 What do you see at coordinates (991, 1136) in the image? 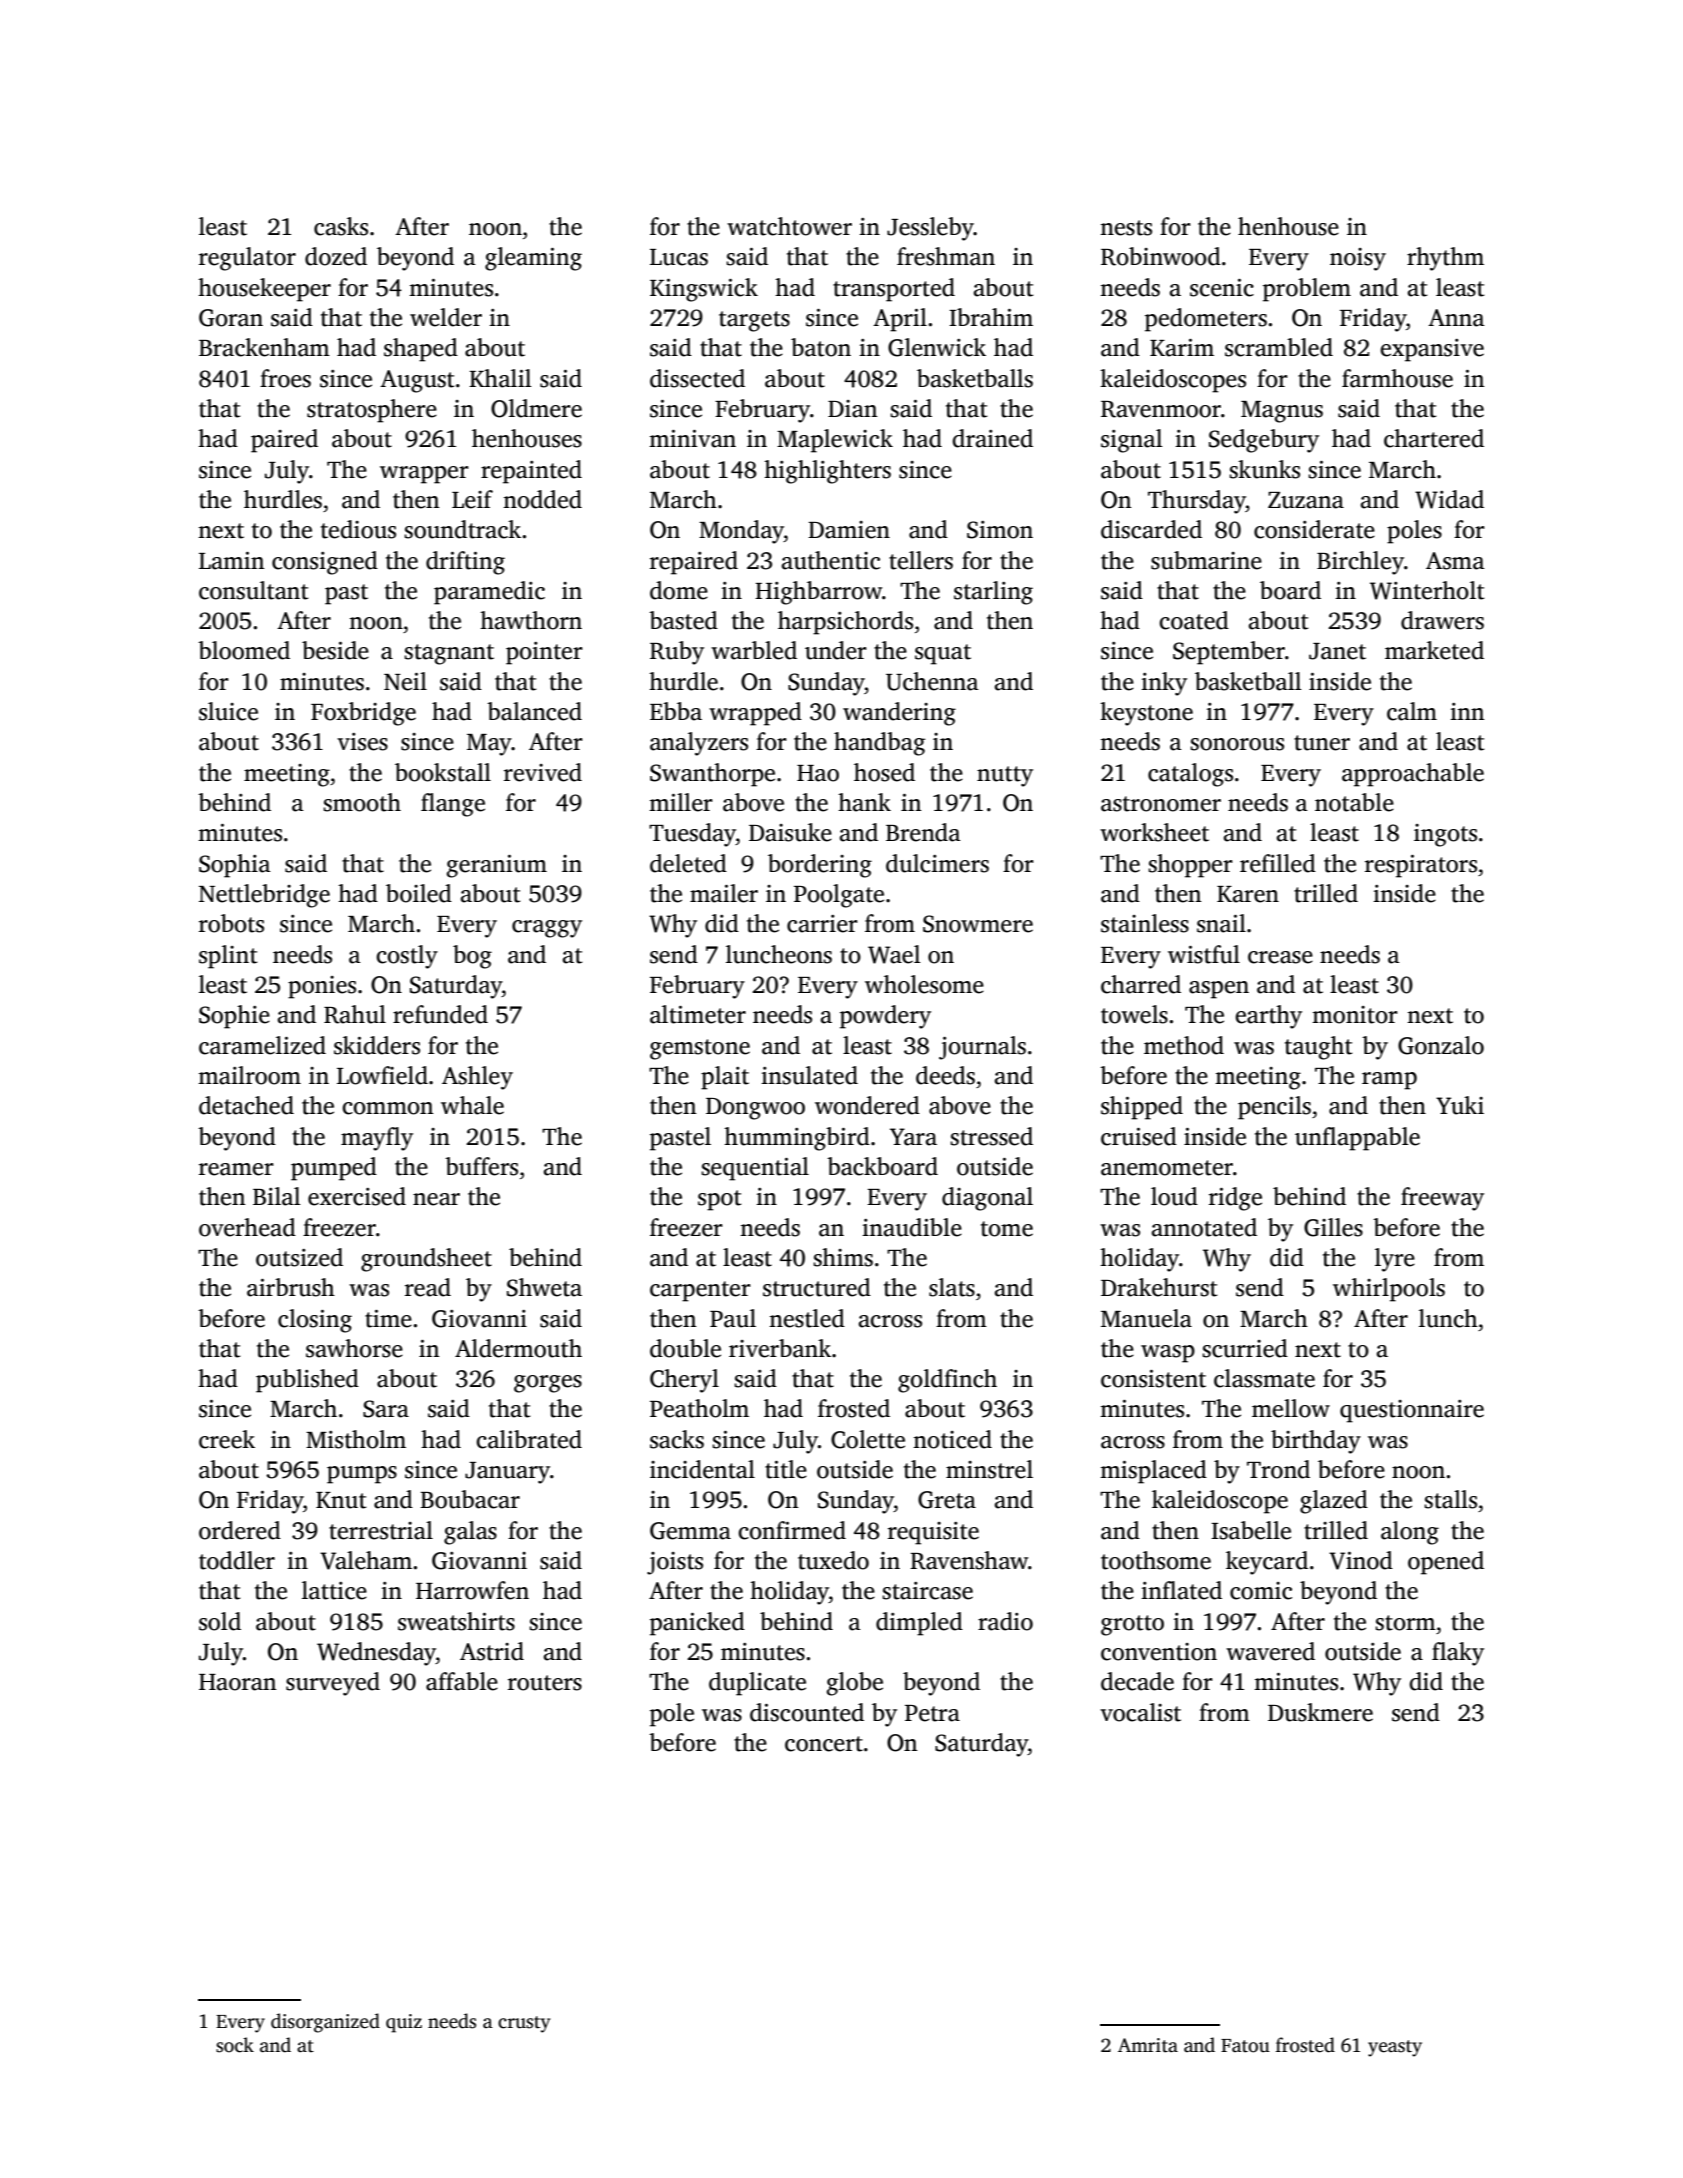
I see `stressed` at bounding box center [991, 1136].
